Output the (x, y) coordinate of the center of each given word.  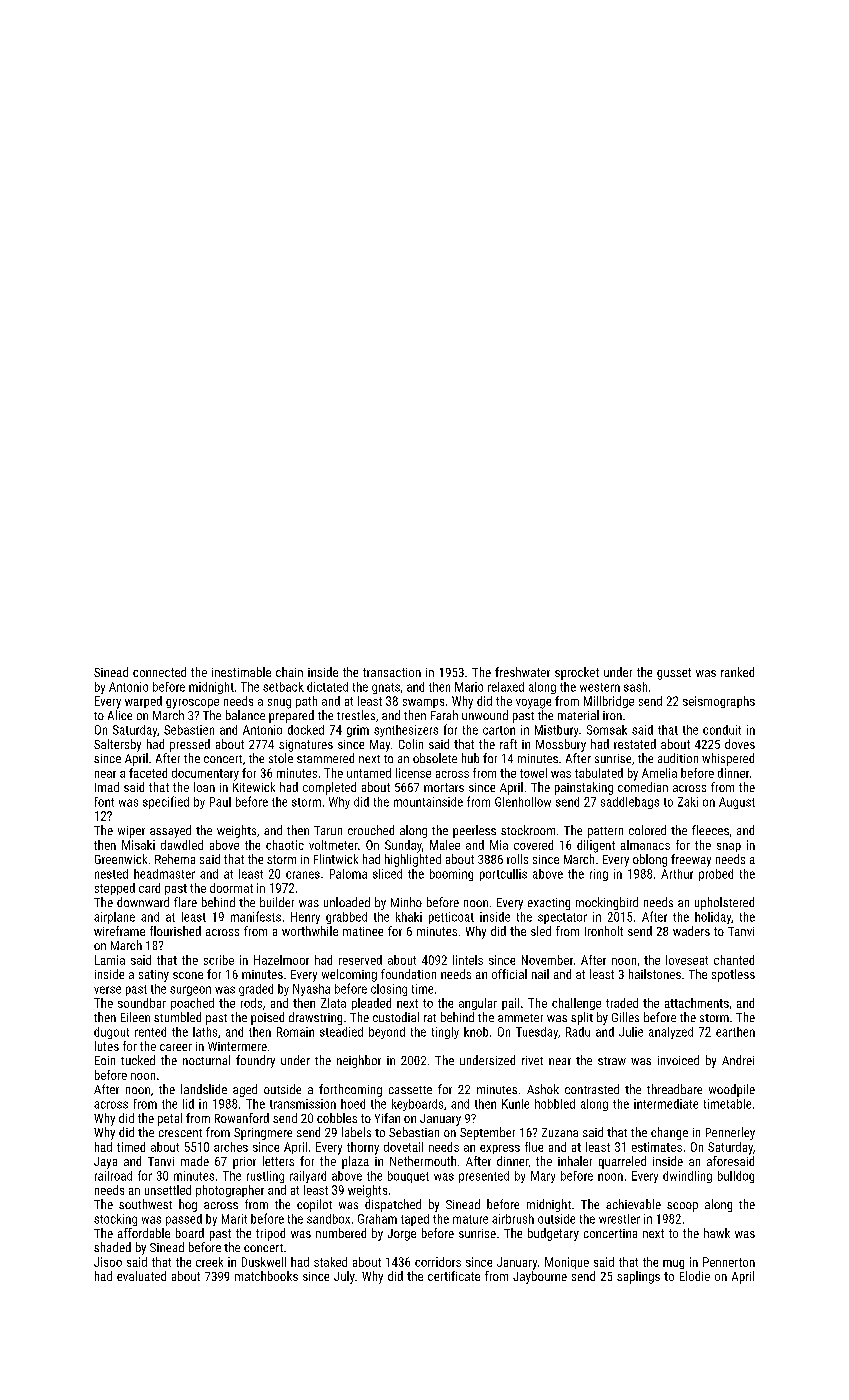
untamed (369, 773)
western (600, 687)
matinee (363, 931)
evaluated (141, 1276)
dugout (111, 1033)
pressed (190, 745)
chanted (734, 960)
